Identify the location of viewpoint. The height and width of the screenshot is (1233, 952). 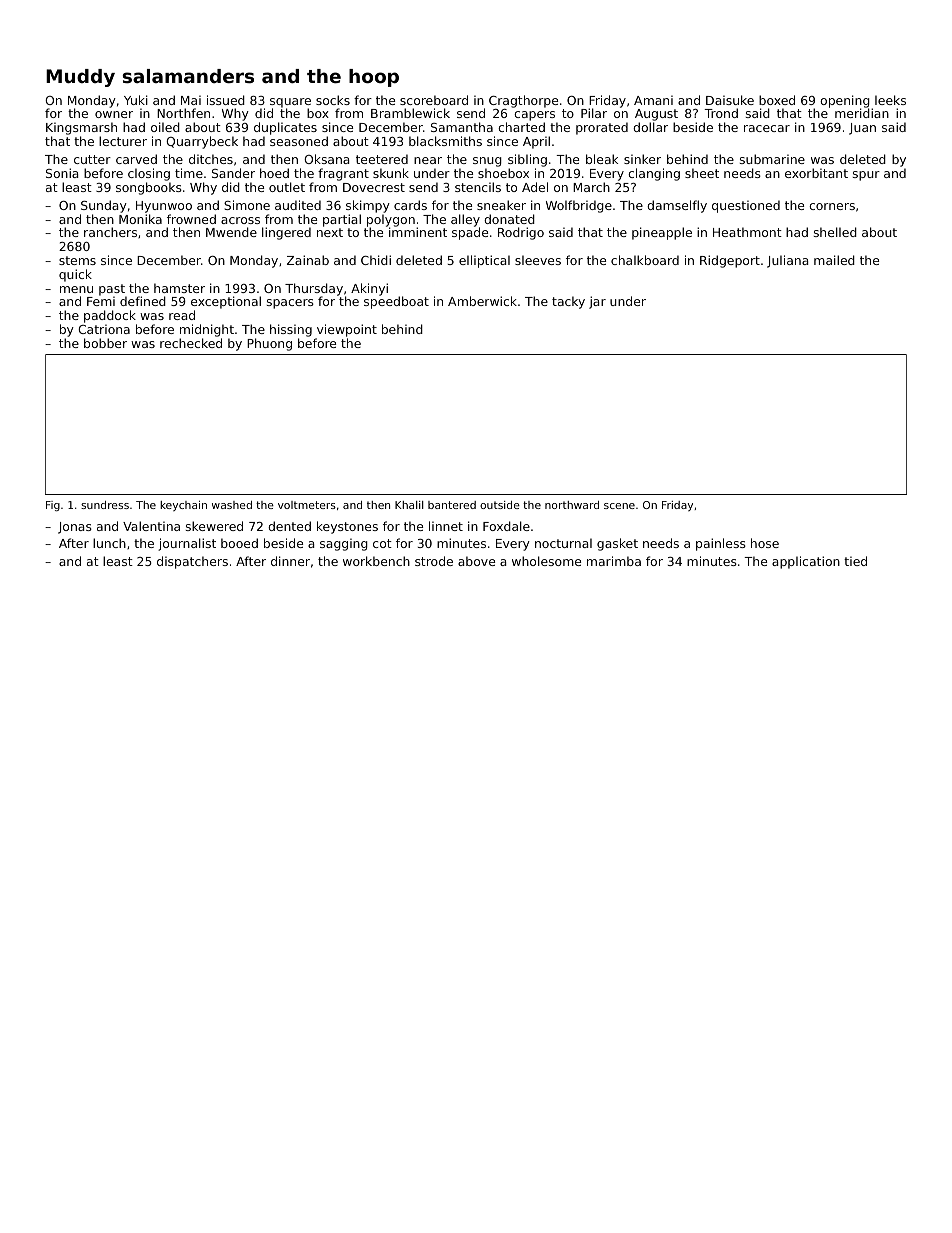
(347, 330).
